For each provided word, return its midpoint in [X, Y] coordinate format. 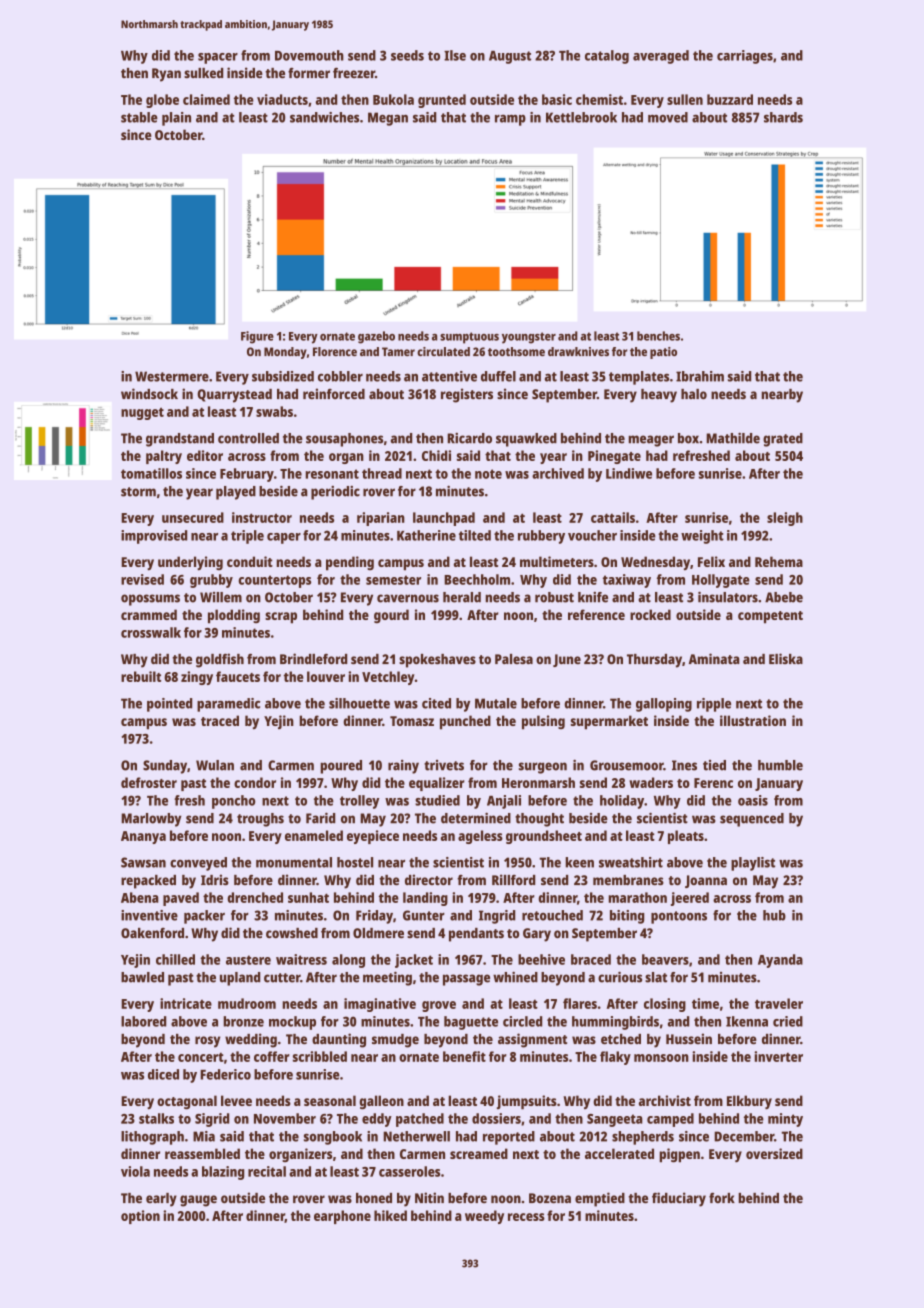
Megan [388, 119]
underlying [190, 563]
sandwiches [324, 117]
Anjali [504, 802]
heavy [659, 396]
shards [783, 117]
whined [515, 977]
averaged [661, 57]
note [488, 474]
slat [656, 977]
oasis [753, 800]
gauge [198, 1201]
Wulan [215, 765]
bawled [142, 977]
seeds [407, 55]
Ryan [166, 75]
